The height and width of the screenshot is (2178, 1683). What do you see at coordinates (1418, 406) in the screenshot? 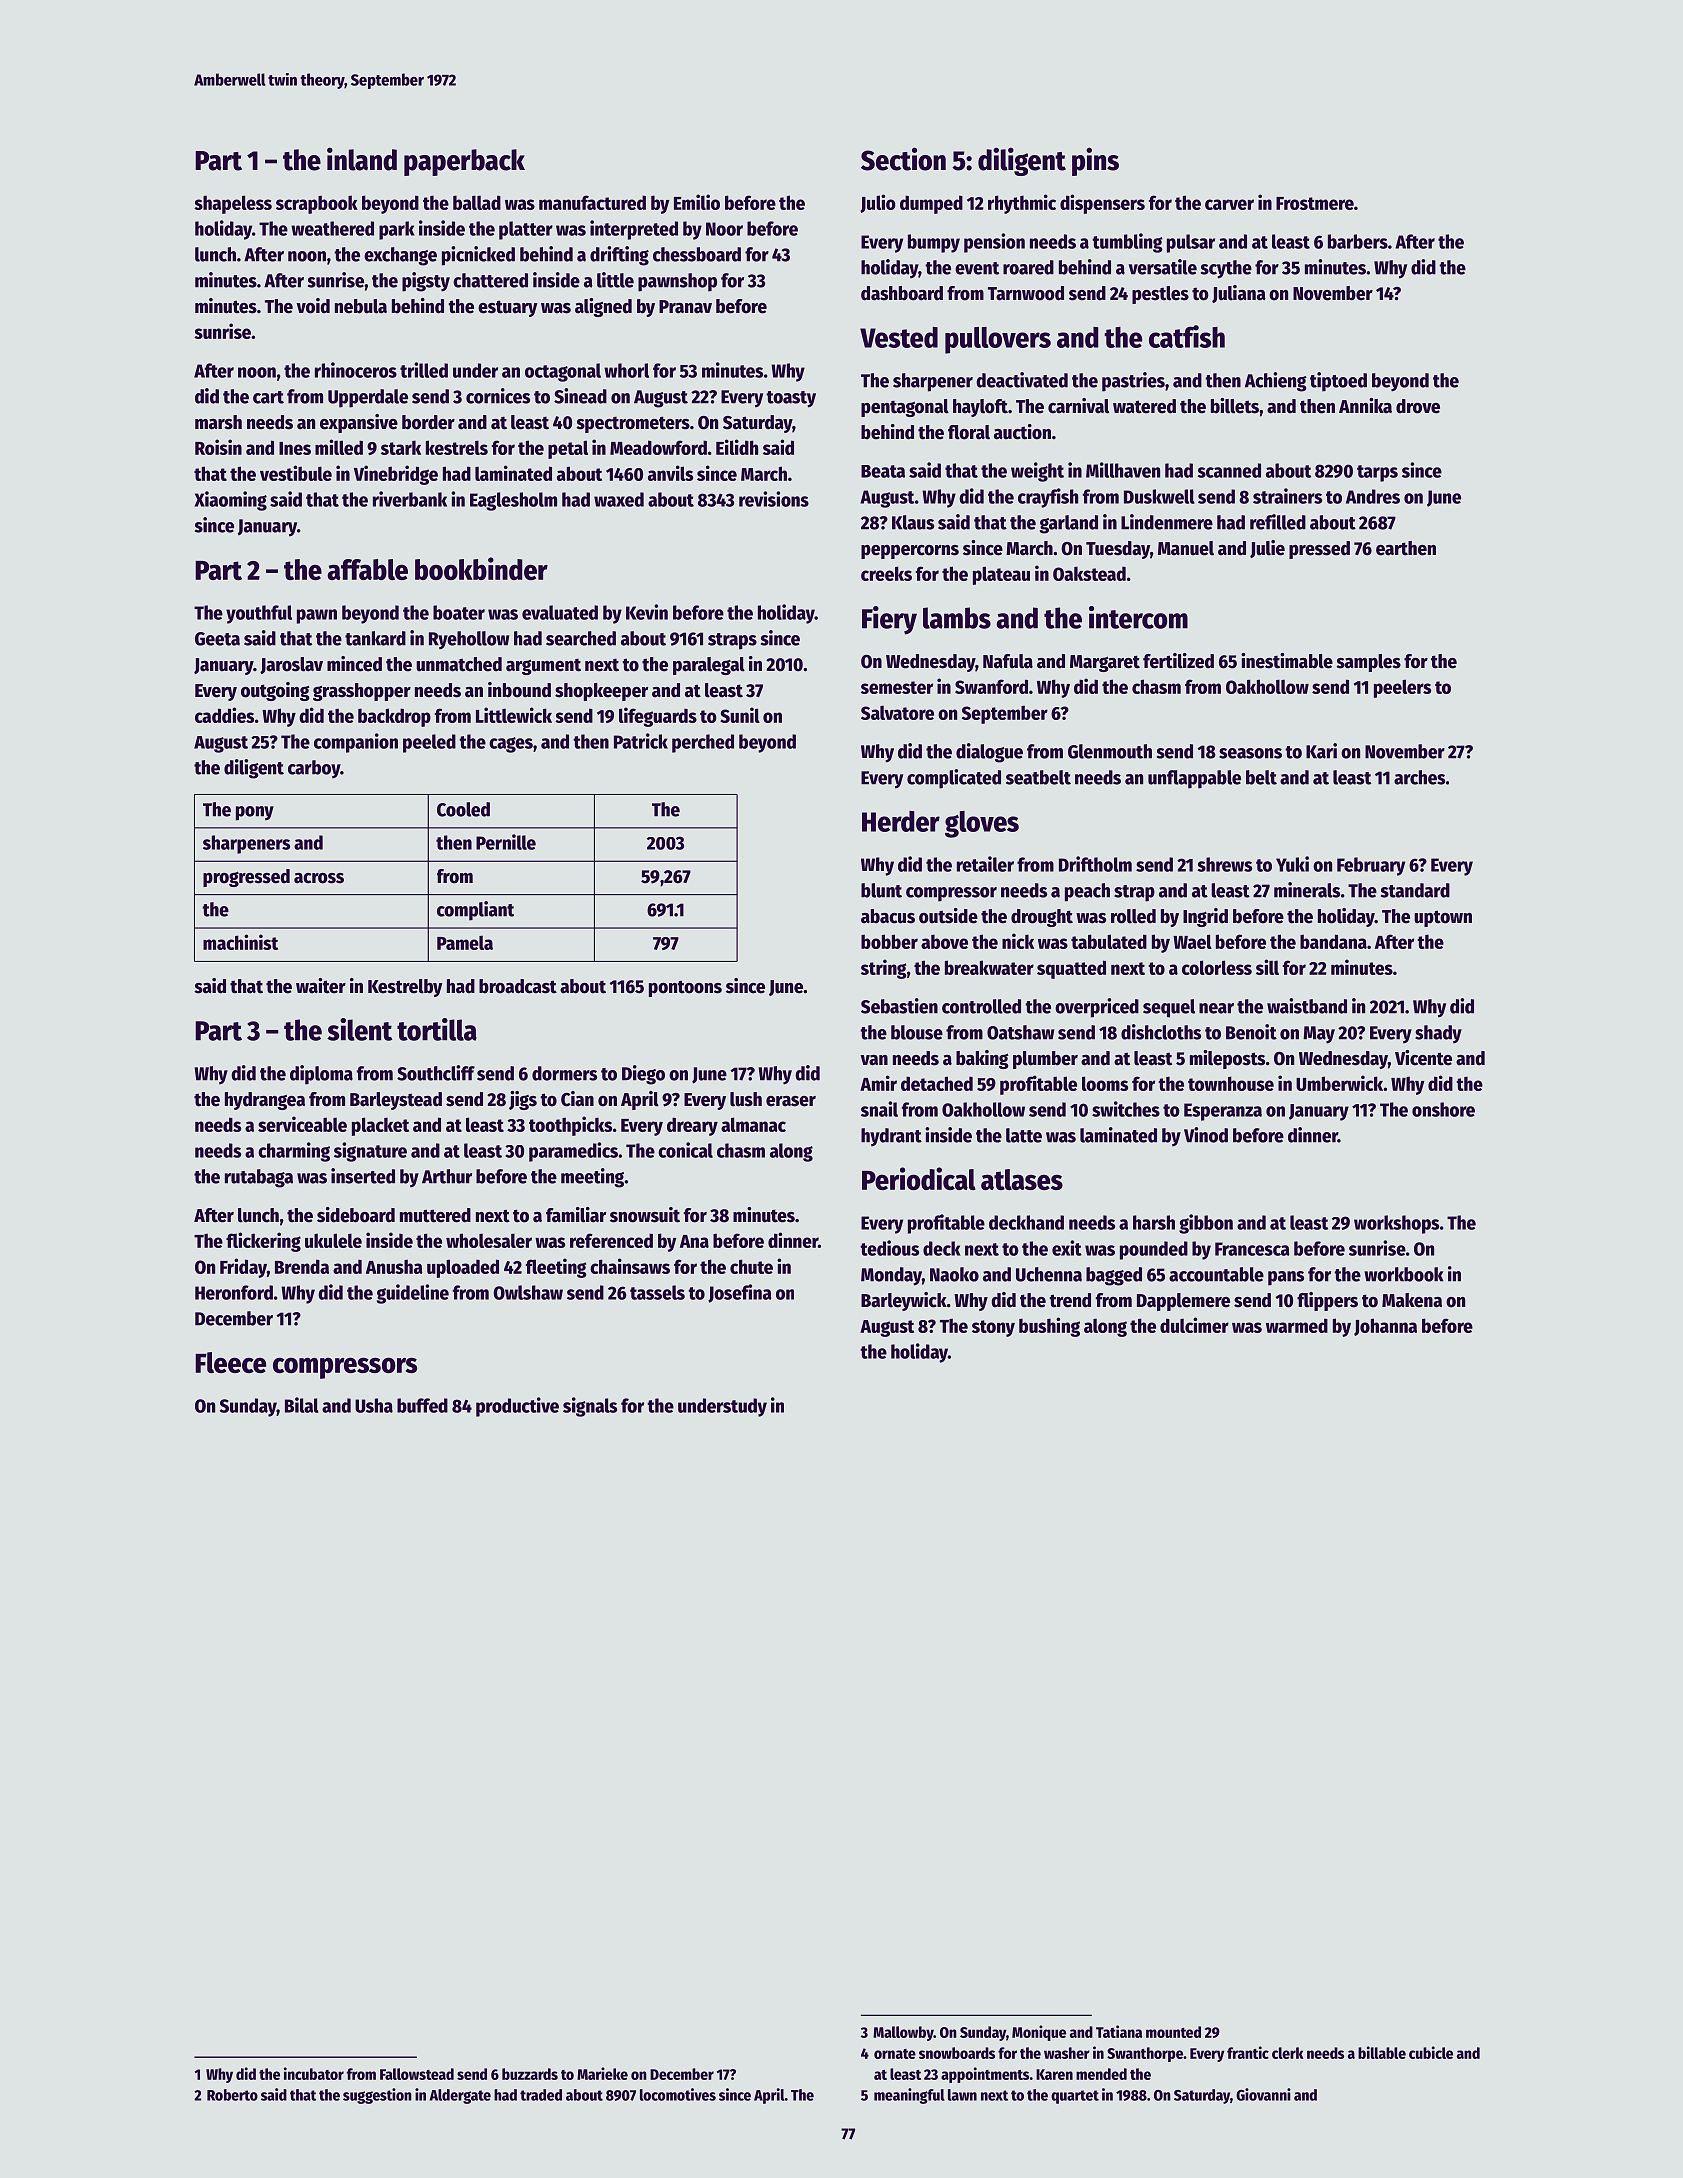
I see `drove` at bounding box center [1418, 406].
